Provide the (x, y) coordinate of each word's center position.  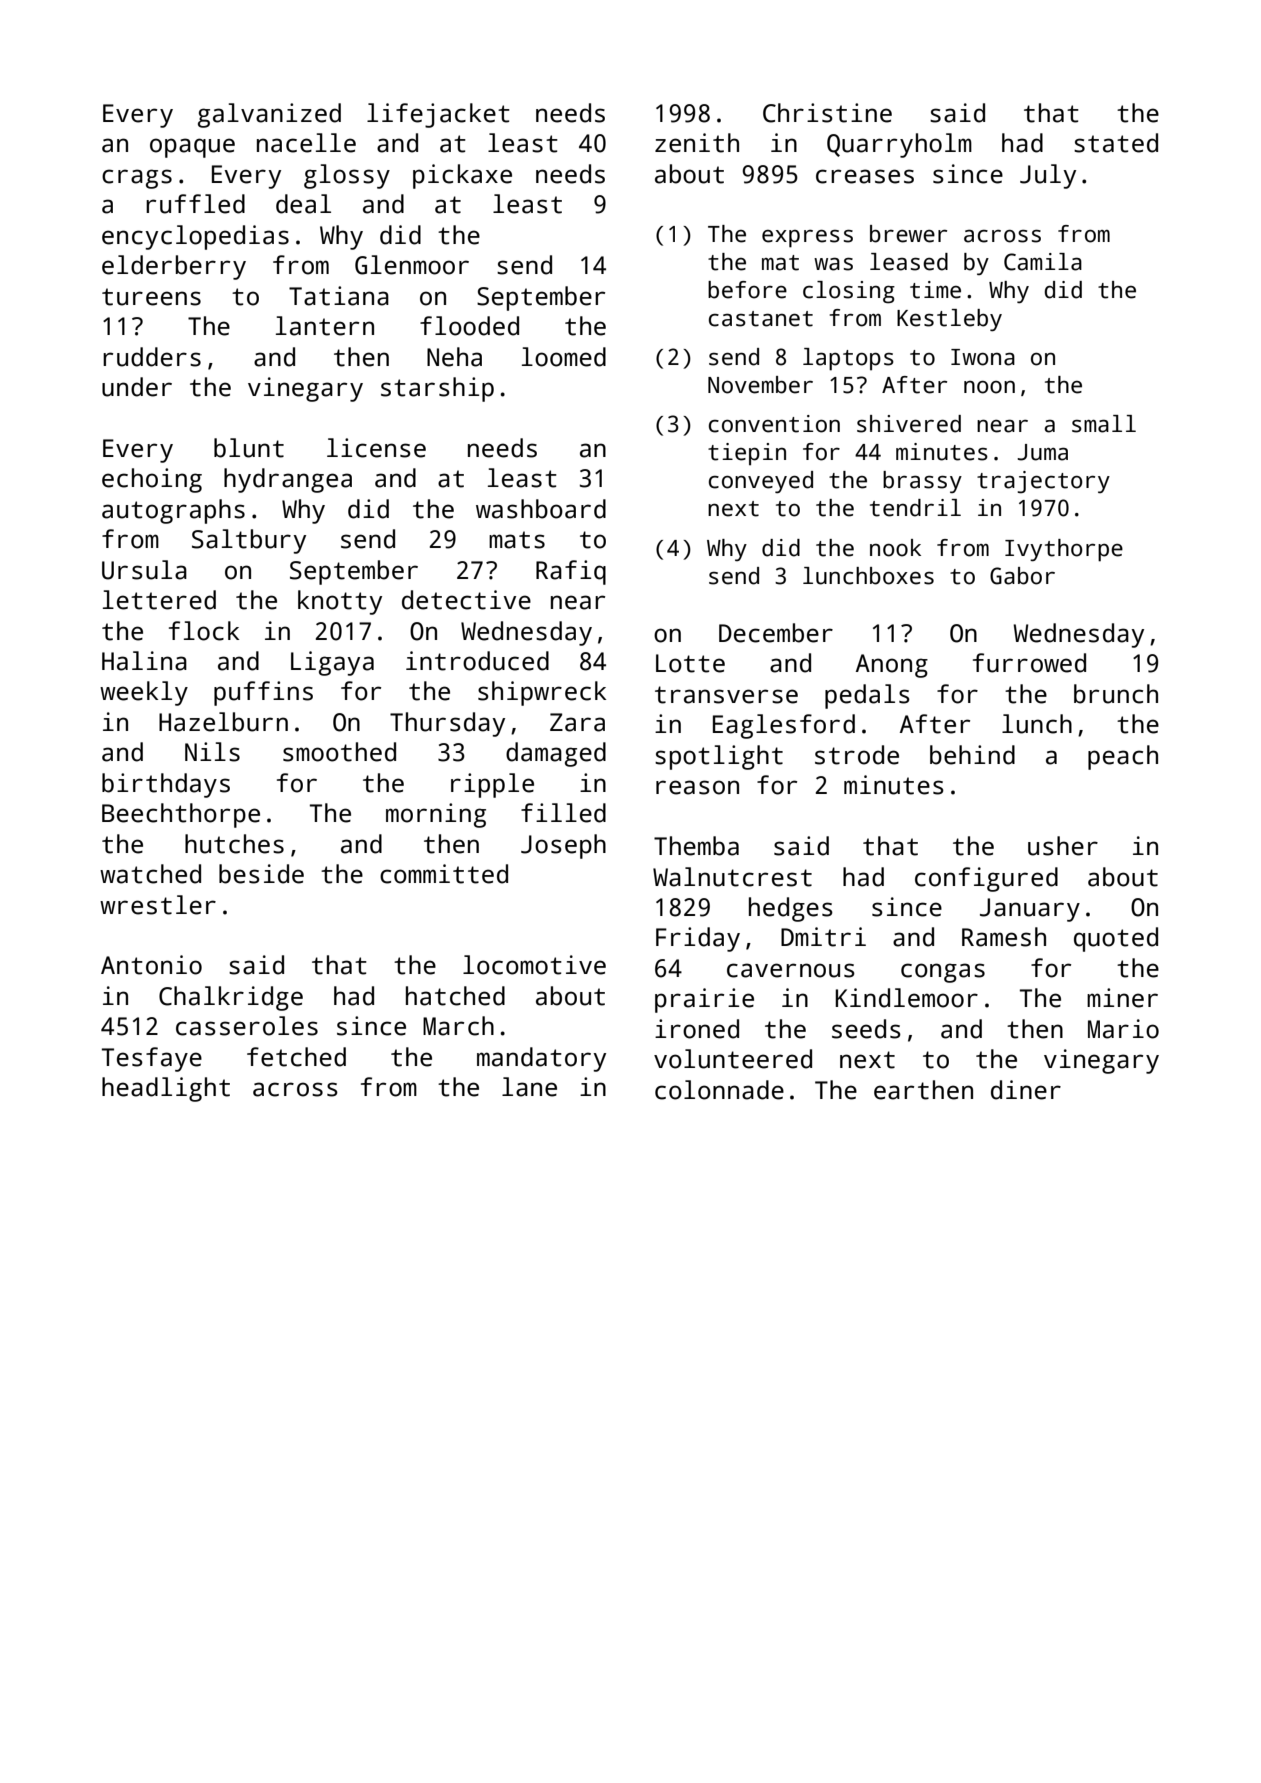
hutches (234, 844)
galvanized (269, 115)
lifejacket (438, 115)
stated (1116, 143)
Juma (1042, 452)
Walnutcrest (732, 877)
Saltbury (249, 541)
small (1104, 424)
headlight (166, 1089)
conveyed (761, 482)
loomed (564, 357)
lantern (325, 326)
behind (972, 755)
